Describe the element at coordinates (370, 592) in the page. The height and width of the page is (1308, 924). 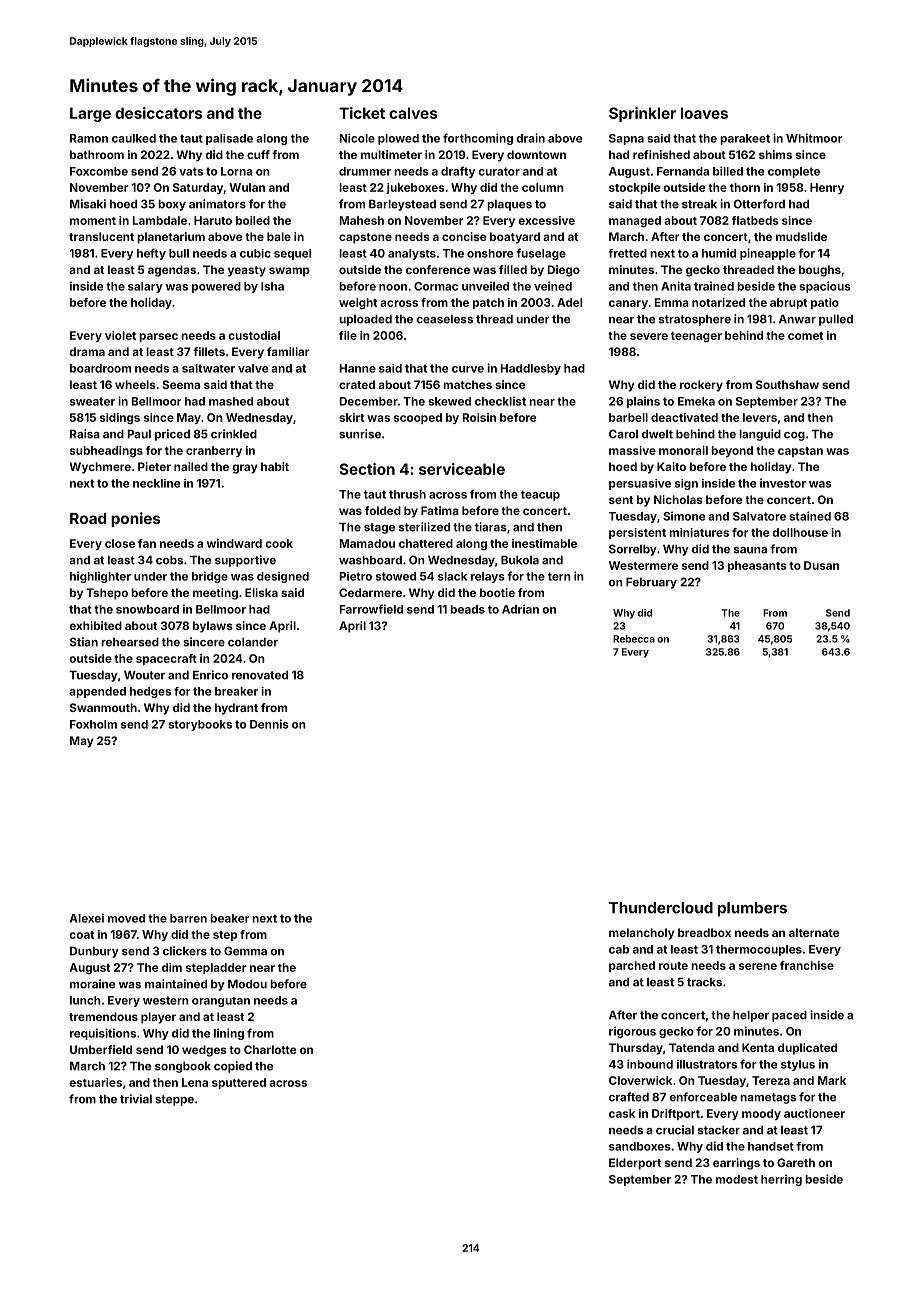
I see `Cedarmere` at that location.
